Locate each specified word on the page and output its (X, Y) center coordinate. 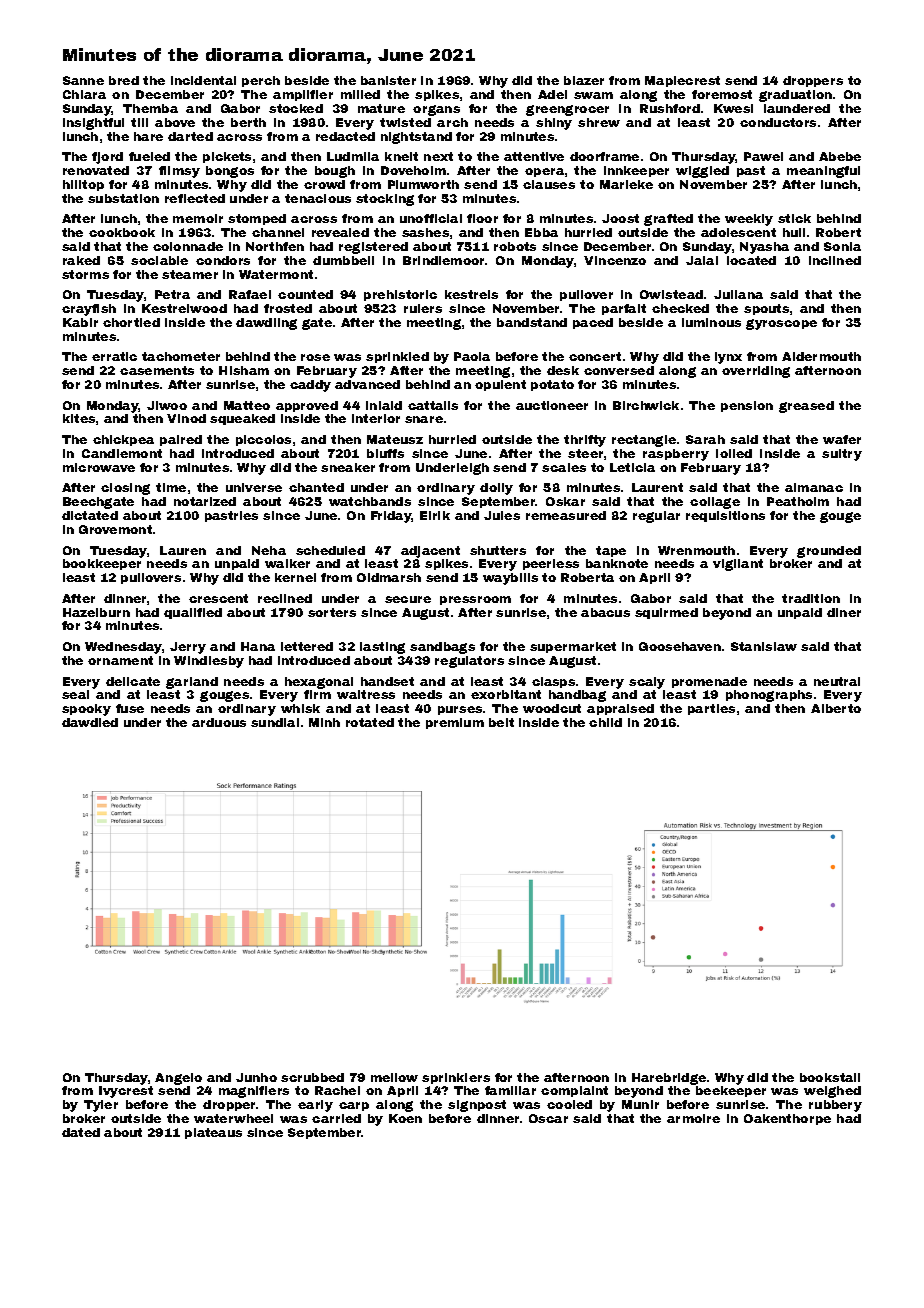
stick (794, 218)
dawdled (90, 722)
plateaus (213, 1133)
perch (261, 81)
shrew (599, 122)
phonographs (769, 696)
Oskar (565, 501)
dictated (90, 515)
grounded (829, 552)
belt (501, 722)
